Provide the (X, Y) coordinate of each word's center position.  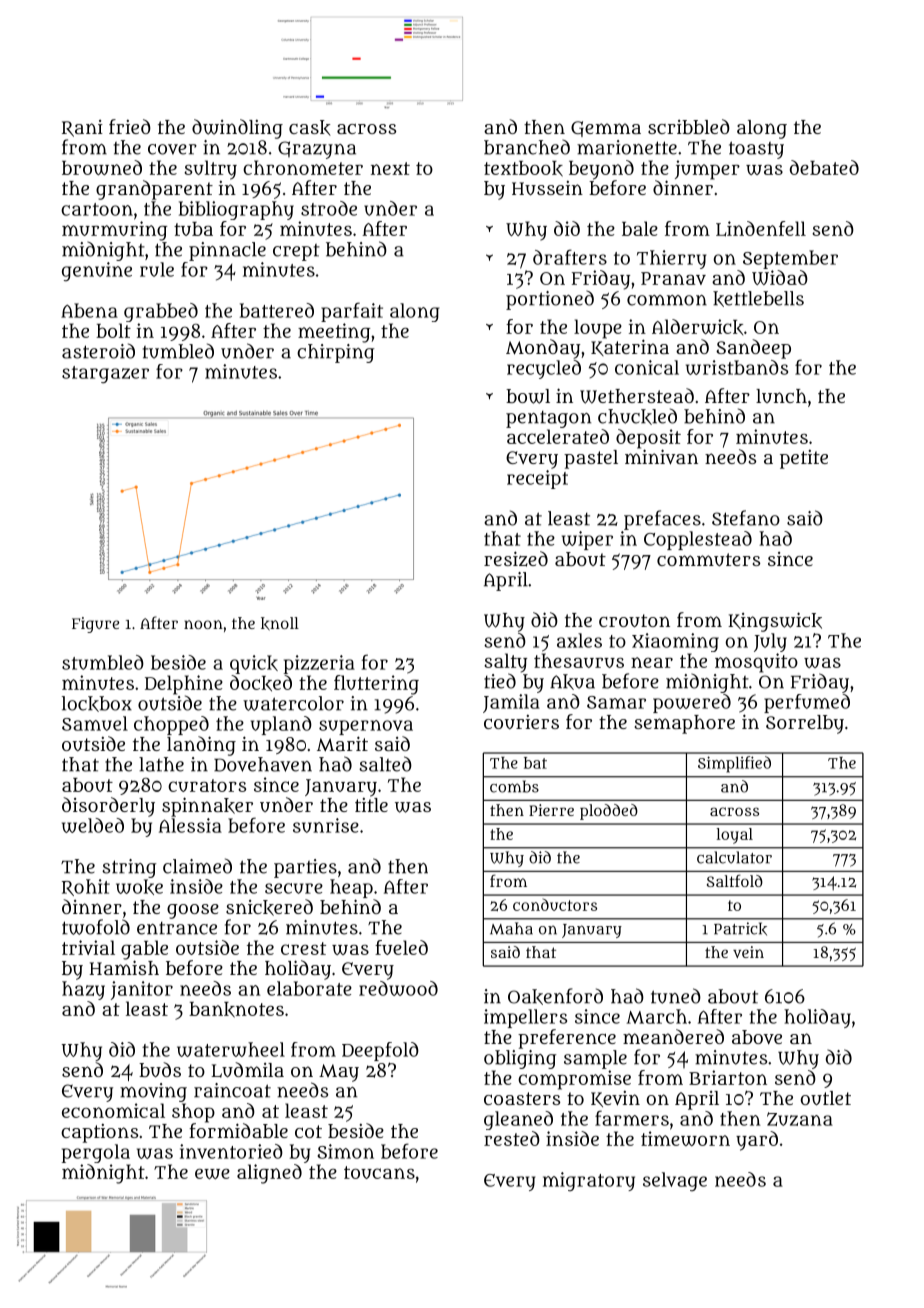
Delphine (184, 685)
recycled (544, 369)
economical (113, 1110)
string (129, 868)
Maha (511, 928)
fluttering (376, 685)
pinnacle (227, 251)
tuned (676, 996)
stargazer (105, 374)
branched (527, 147)
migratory (589, 1181)
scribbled (689, 126)
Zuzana (800, 1119)
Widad (780, 277)
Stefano (746, 518)
